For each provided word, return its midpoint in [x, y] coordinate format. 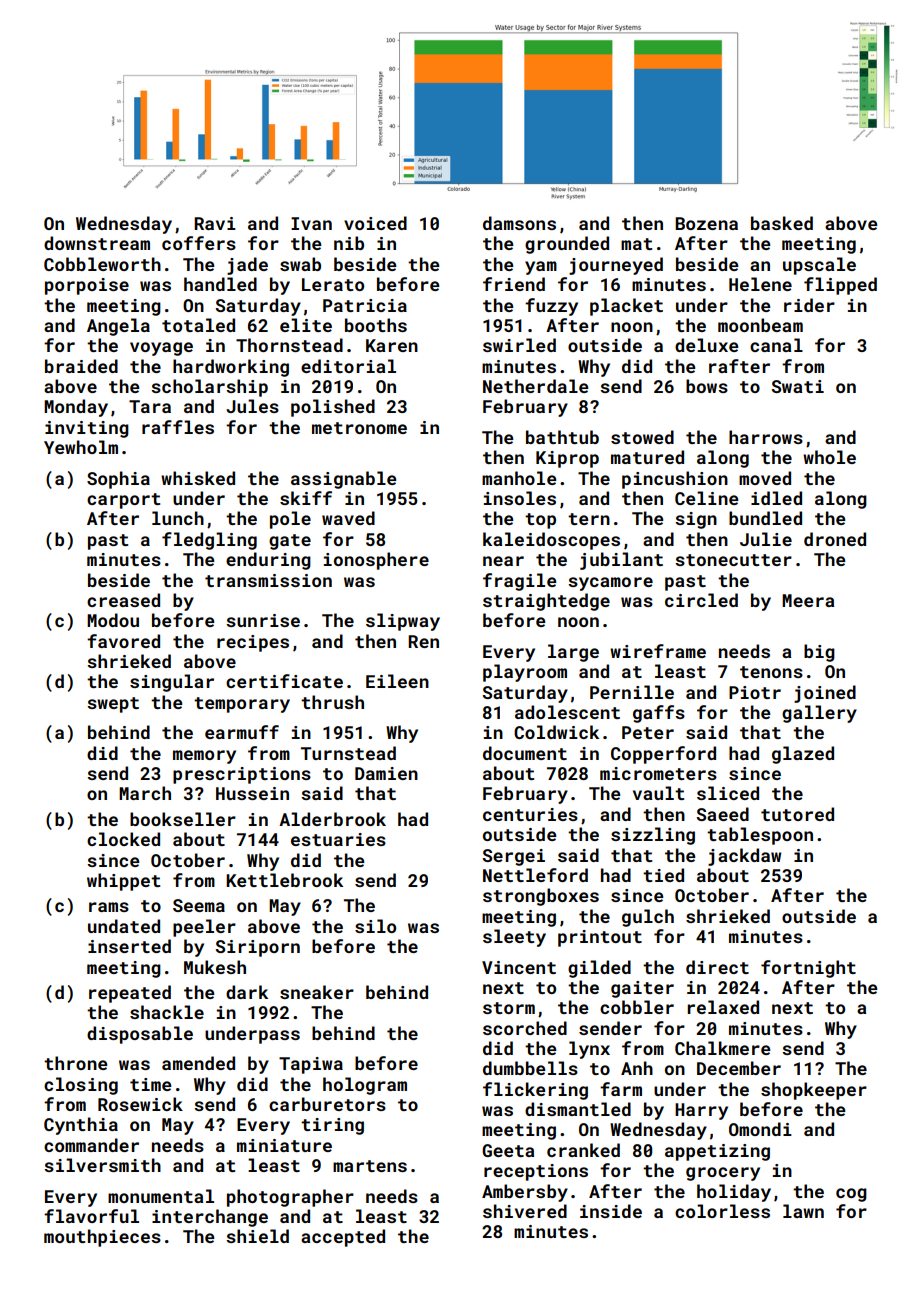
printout [600, 938]
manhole [519, 478]
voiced [375, 223]
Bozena [706, 223]
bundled [765, 518]
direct [717, 967]
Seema [199, 905]
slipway [403, 622]
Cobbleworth [102, 264]
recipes [253, 643]
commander [91, 1145]
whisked [198, 478]
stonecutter [733, 560]
